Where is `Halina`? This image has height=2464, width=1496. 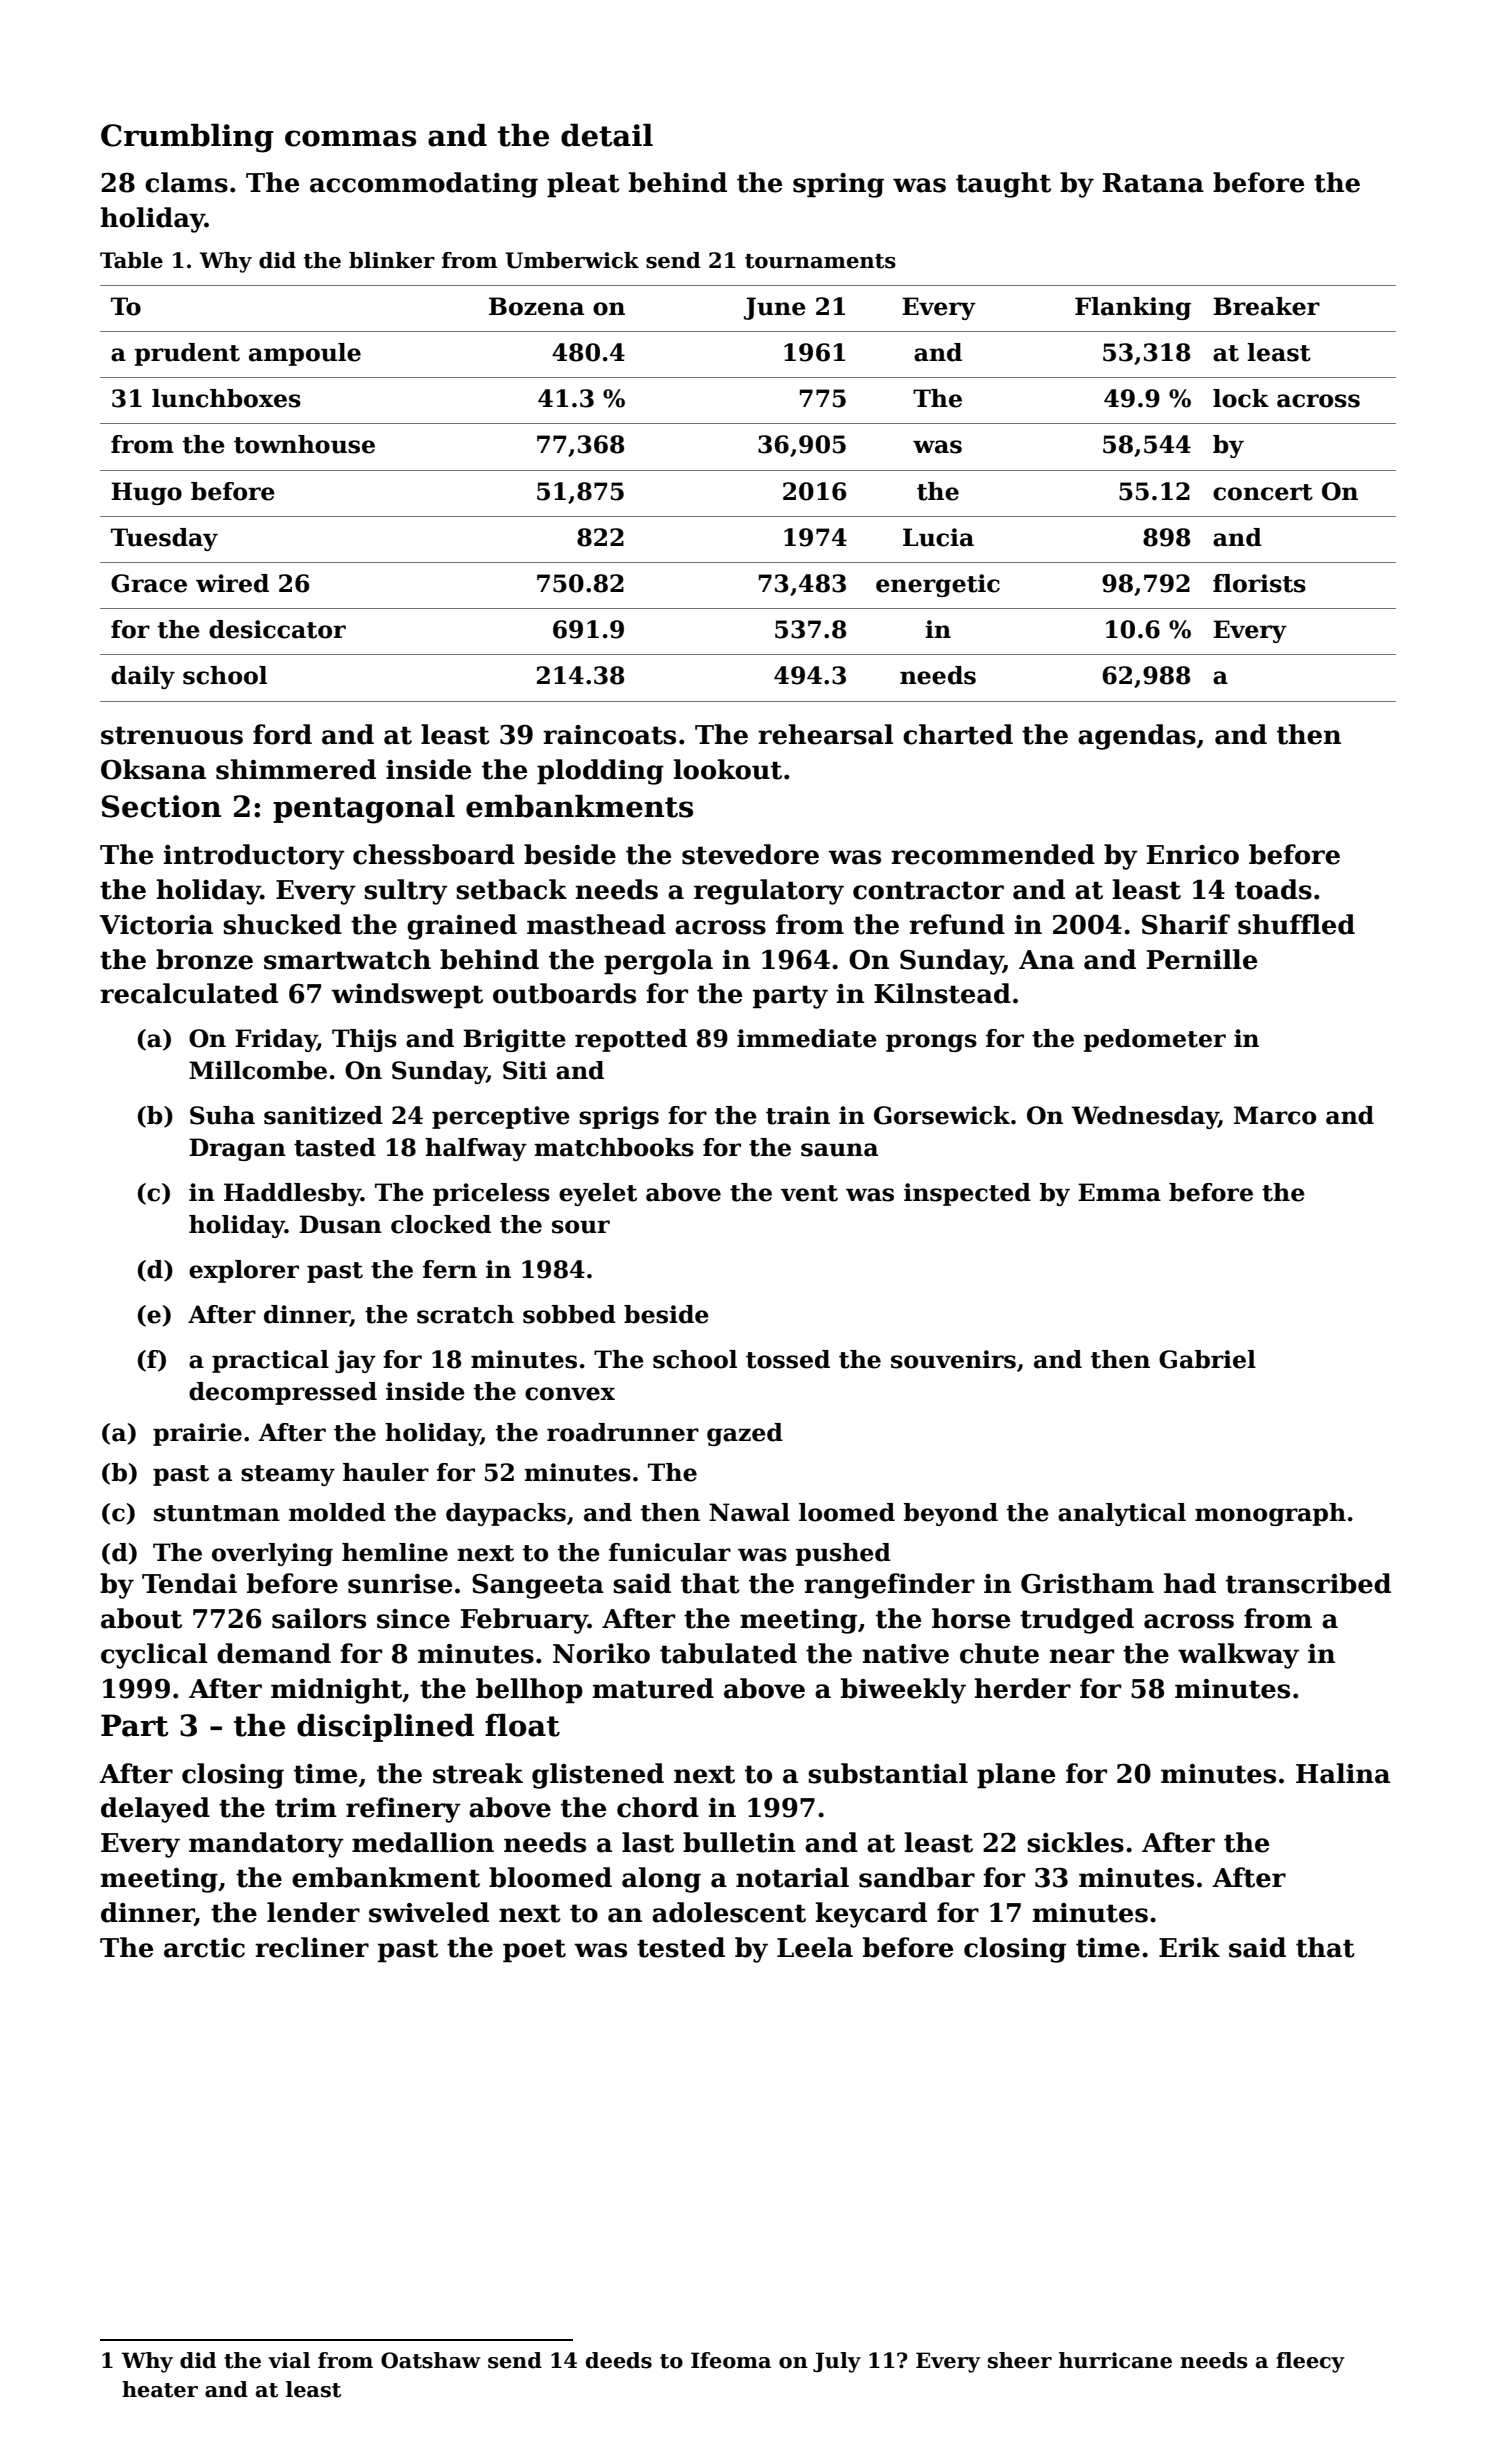
Halina is located at coordinates (1343, 1773).
